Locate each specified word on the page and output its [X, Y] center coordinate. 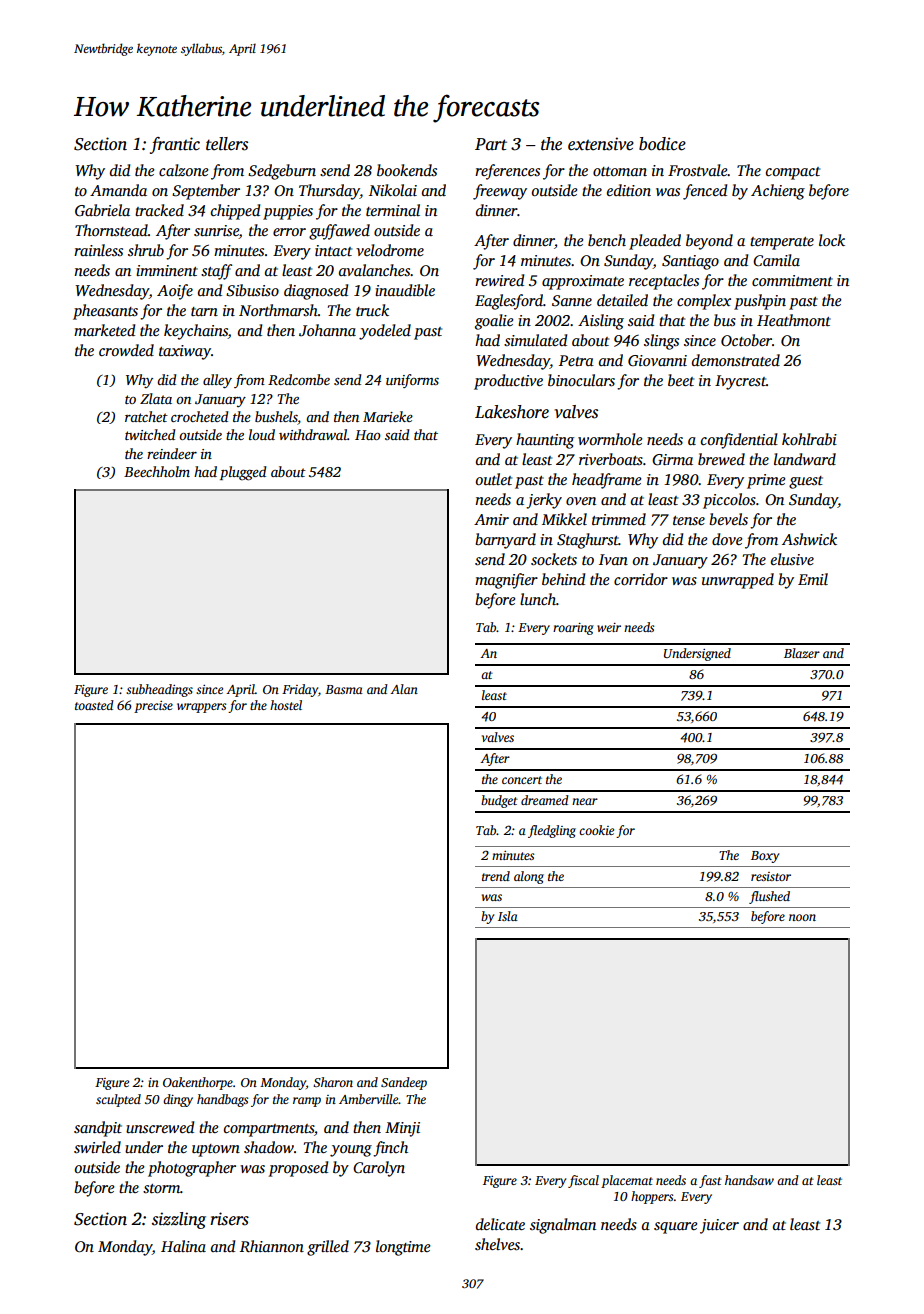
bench [607, 240]
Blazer [802, 653]
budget [499, 801]
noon [802, 917]
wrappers [201, 708]
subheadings [159, 690]
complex [704, 302]
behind [563, 579]
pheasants [105, 312]
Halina [183, 1246]
